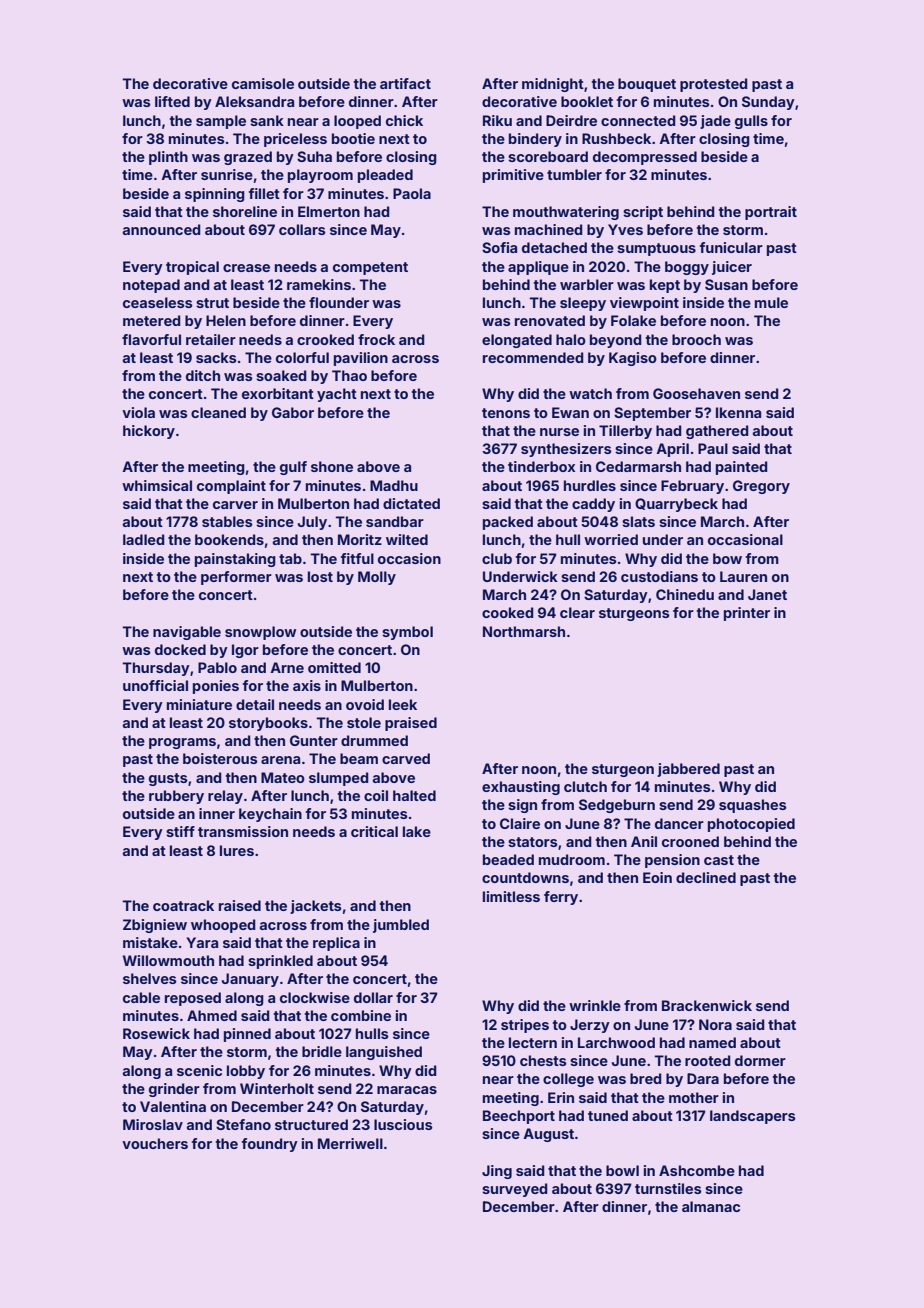 The height and width of the screenshot is (1308, 924). What do you see at coordinates (370, 268) in the screenshot?
I see `competent` at bounding box center [370, 268].
